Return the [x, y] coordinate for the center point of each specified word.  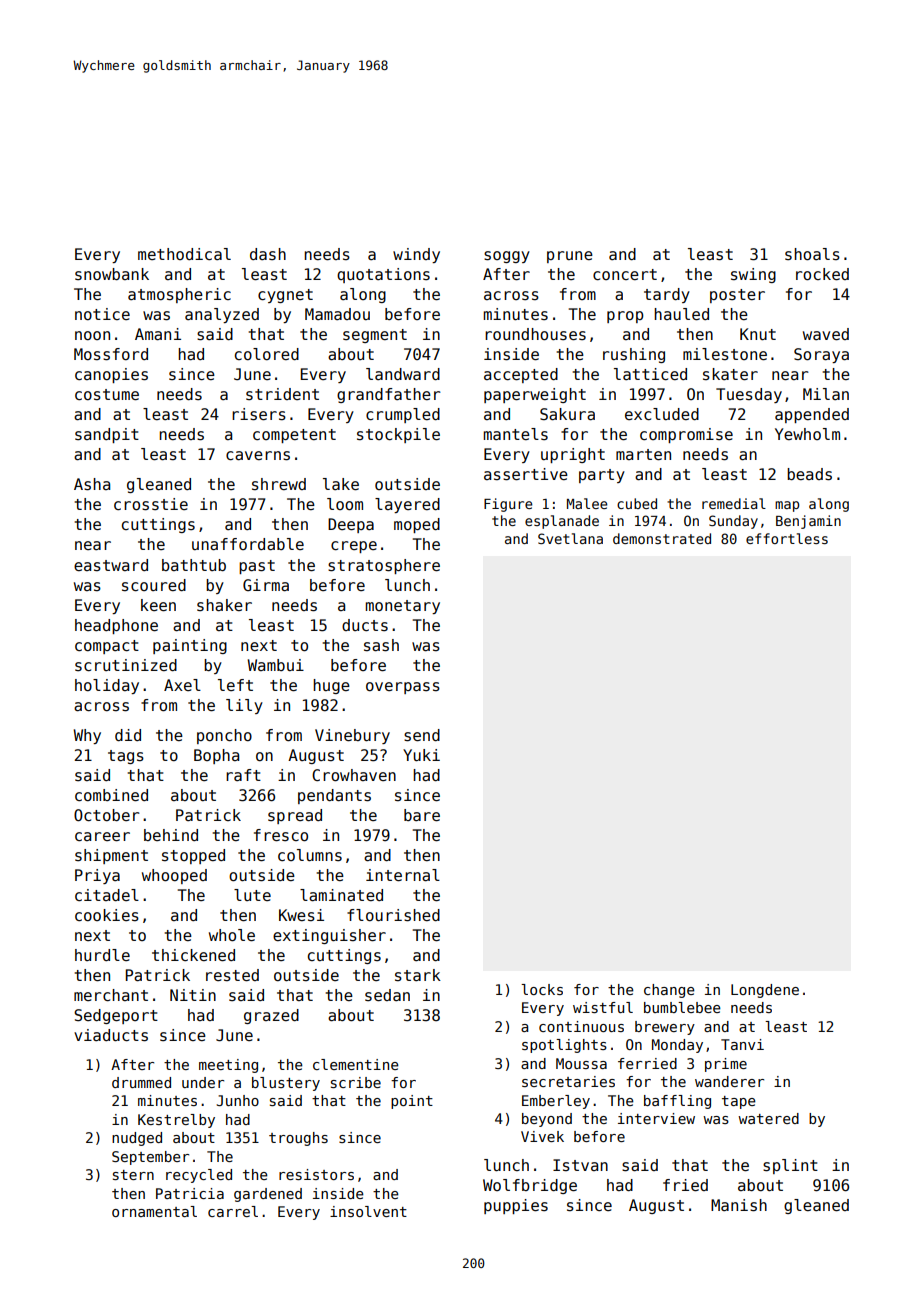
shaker [224, 605]
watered [768, 1118]
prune [570, 257]
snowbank [112, 274]
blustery [286, 1084]
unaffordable [248, 544]
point [412, 1102]
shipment [111, 856]
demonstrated [662, 538]
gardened [268, 1195]
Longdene [765, 991]
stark [418, 975]
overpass [403, 688]
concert [625, 274]
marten [643, 454]
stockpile [398, 435]
